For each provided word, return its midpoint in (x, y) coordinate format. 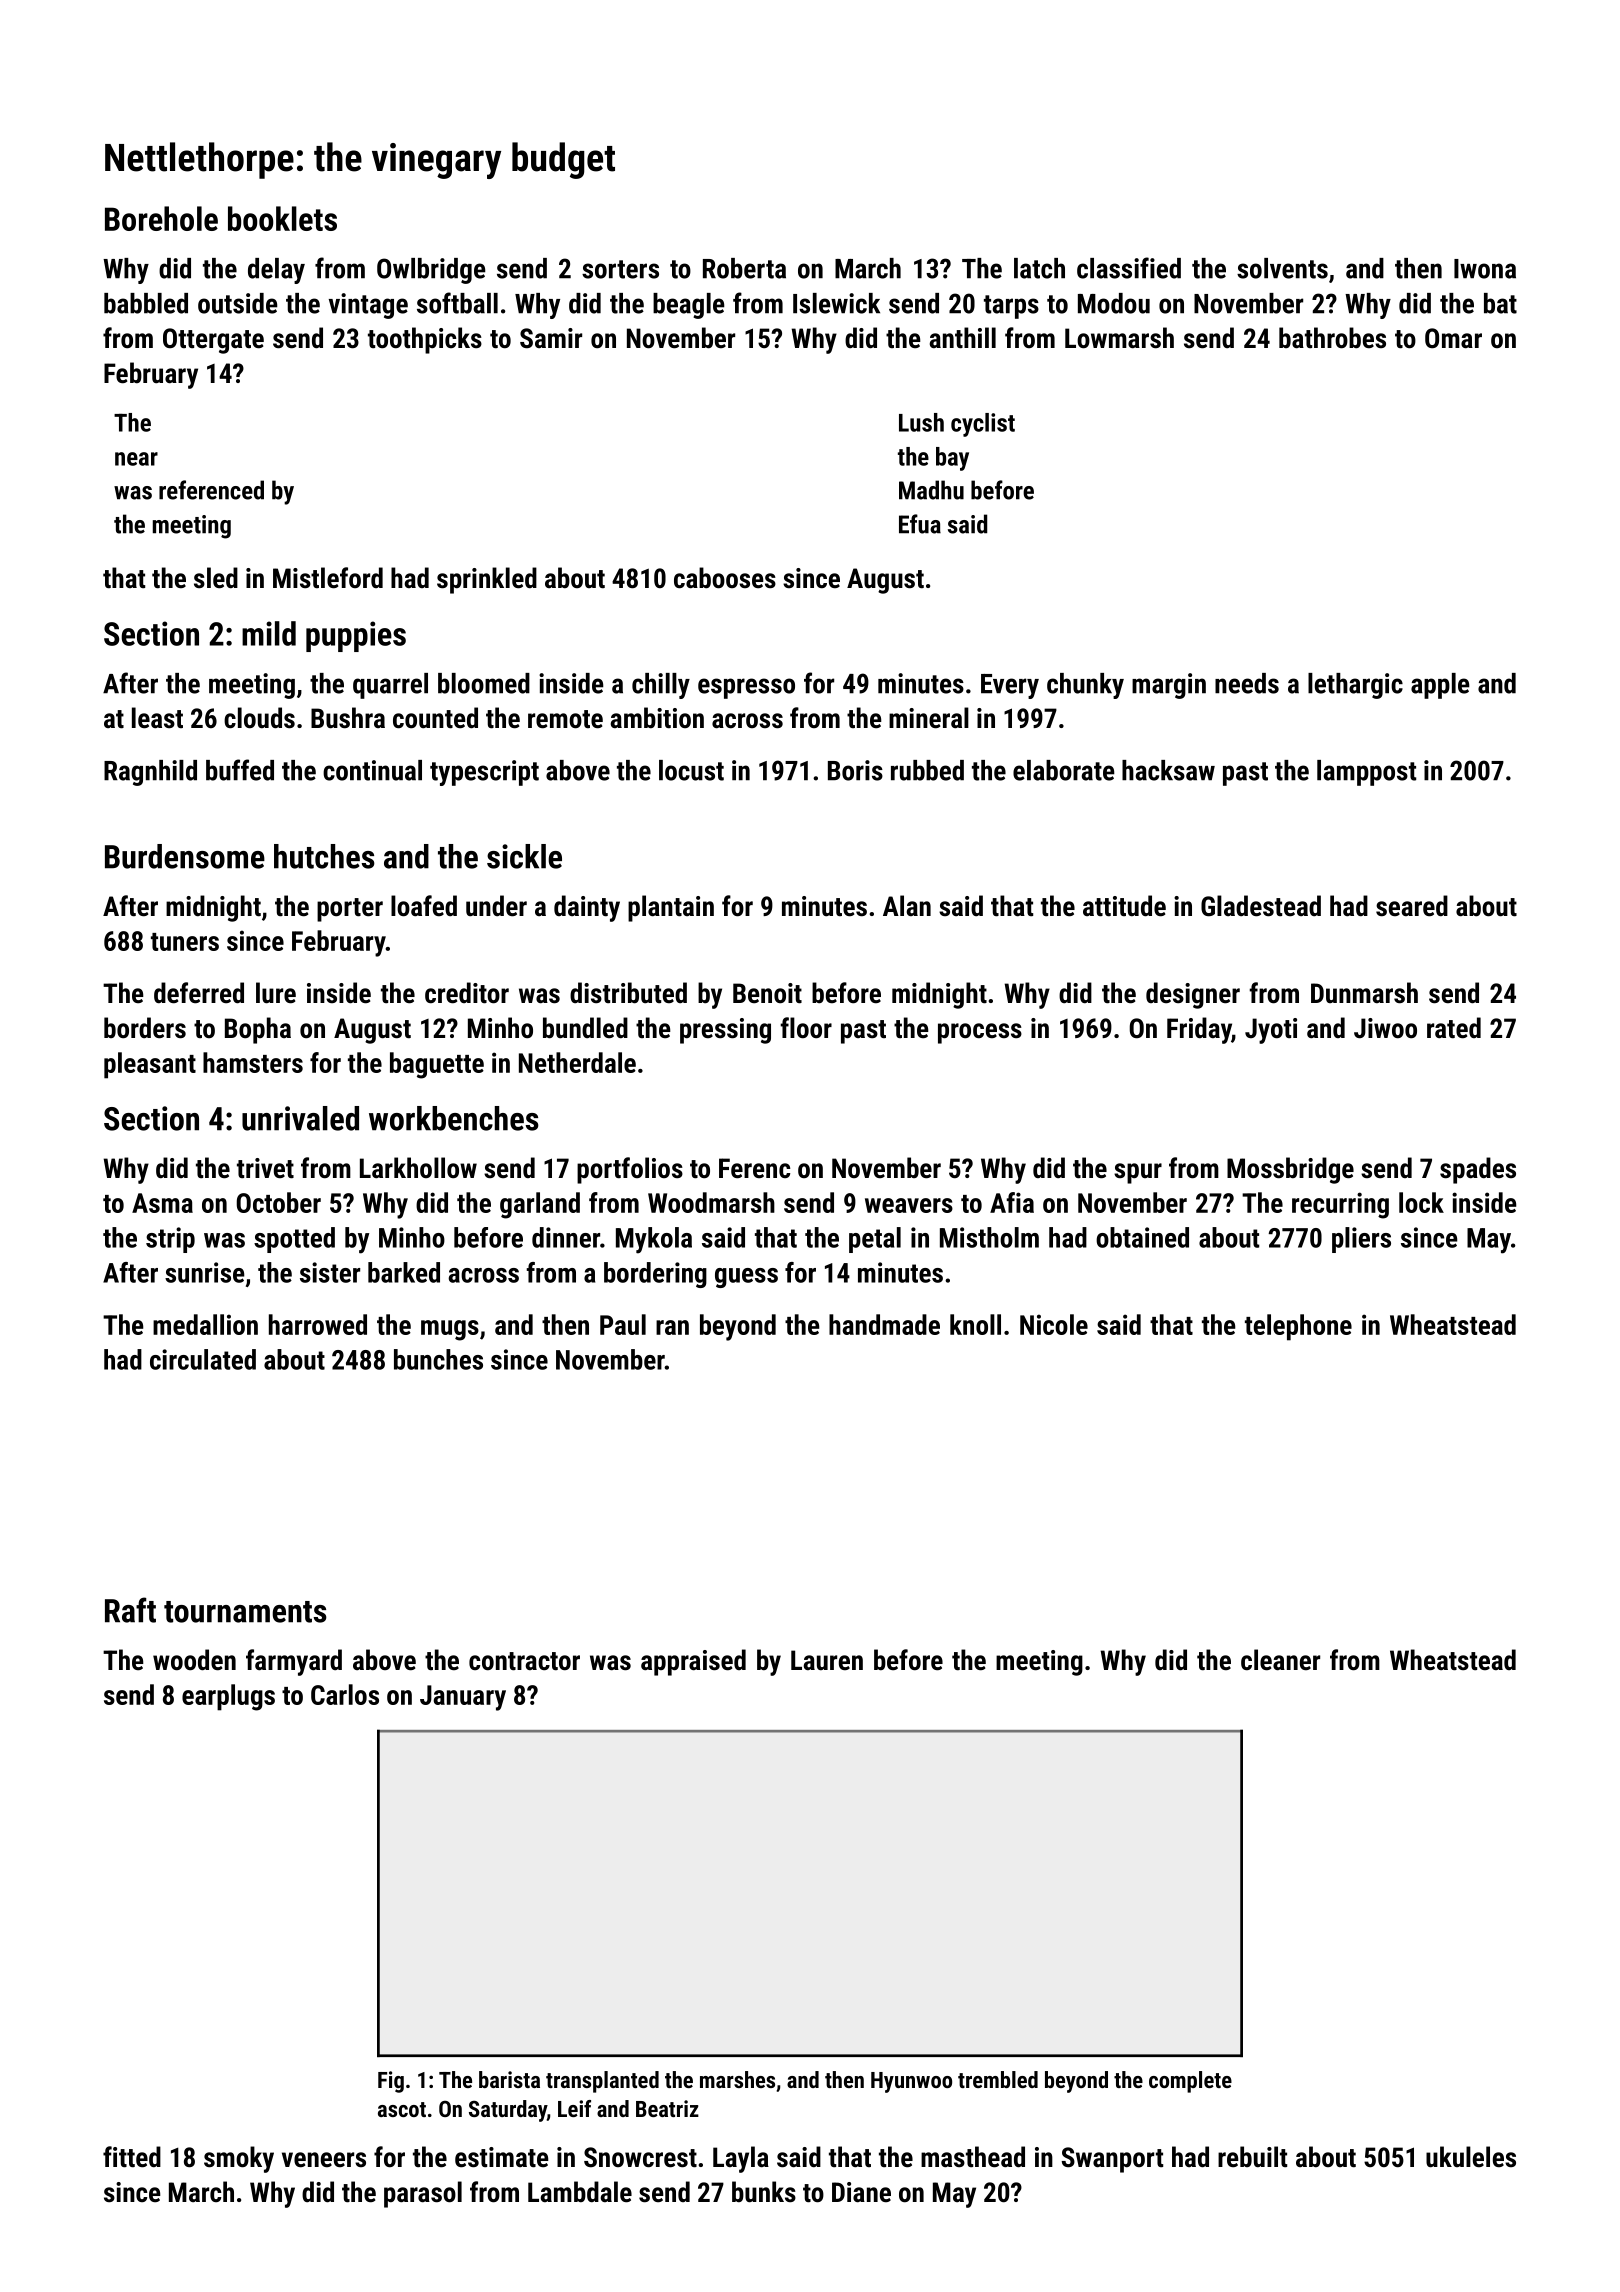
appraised (693, 1662)
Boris (855, 770)
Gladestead (1261, 906)
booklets (282, 218)
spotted (294, 1240)
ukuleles (1471, 2157)
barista (509, 2079)
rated (1454, 1028)
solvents (1282, 268)
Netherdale (577, 1062)
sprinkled (487, 580)
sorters (620, 269)
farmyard (294, 1662)
